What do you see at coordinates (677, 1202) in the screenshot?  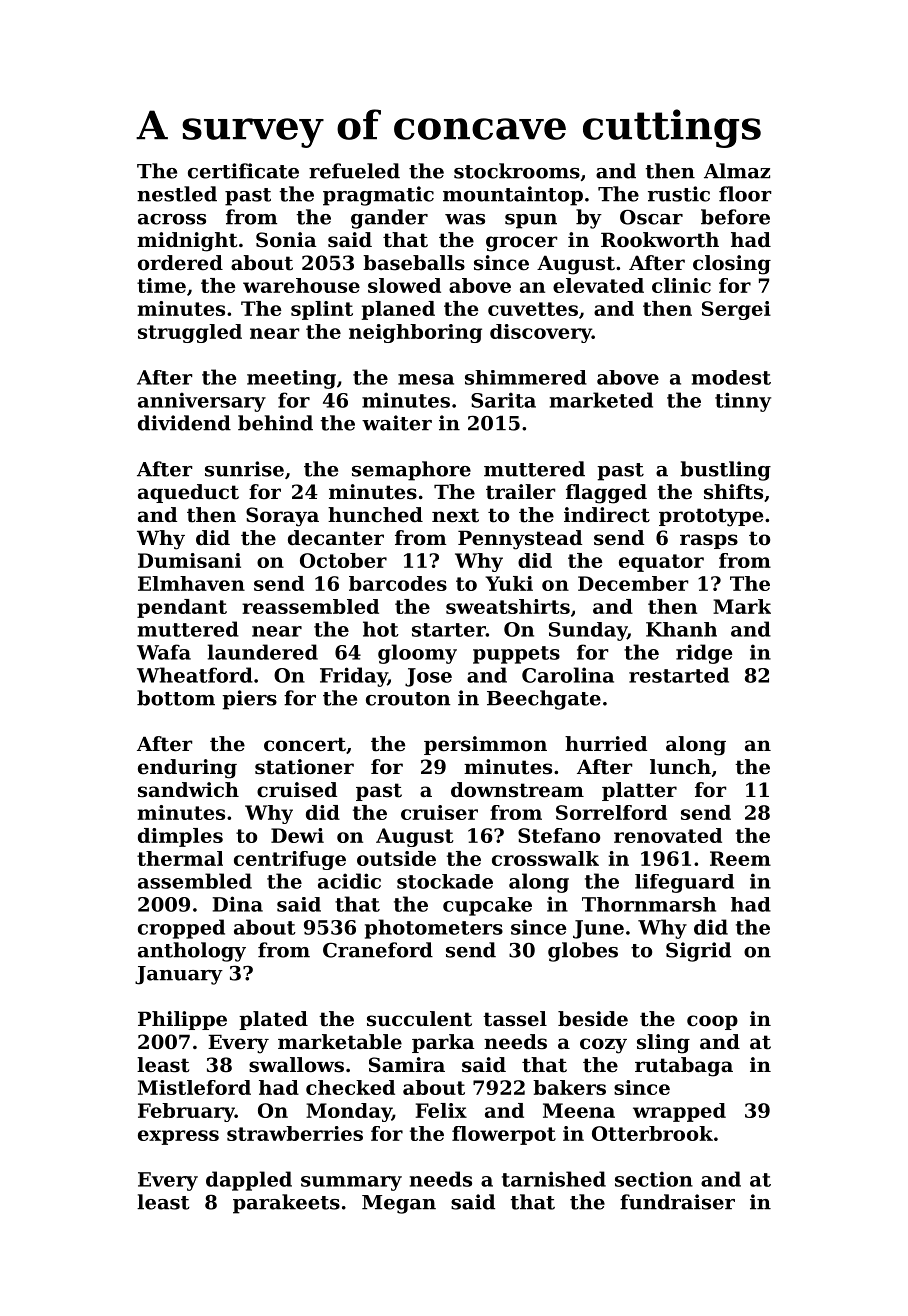 I see `fundraiser` at bounding box center [677, 1202].
